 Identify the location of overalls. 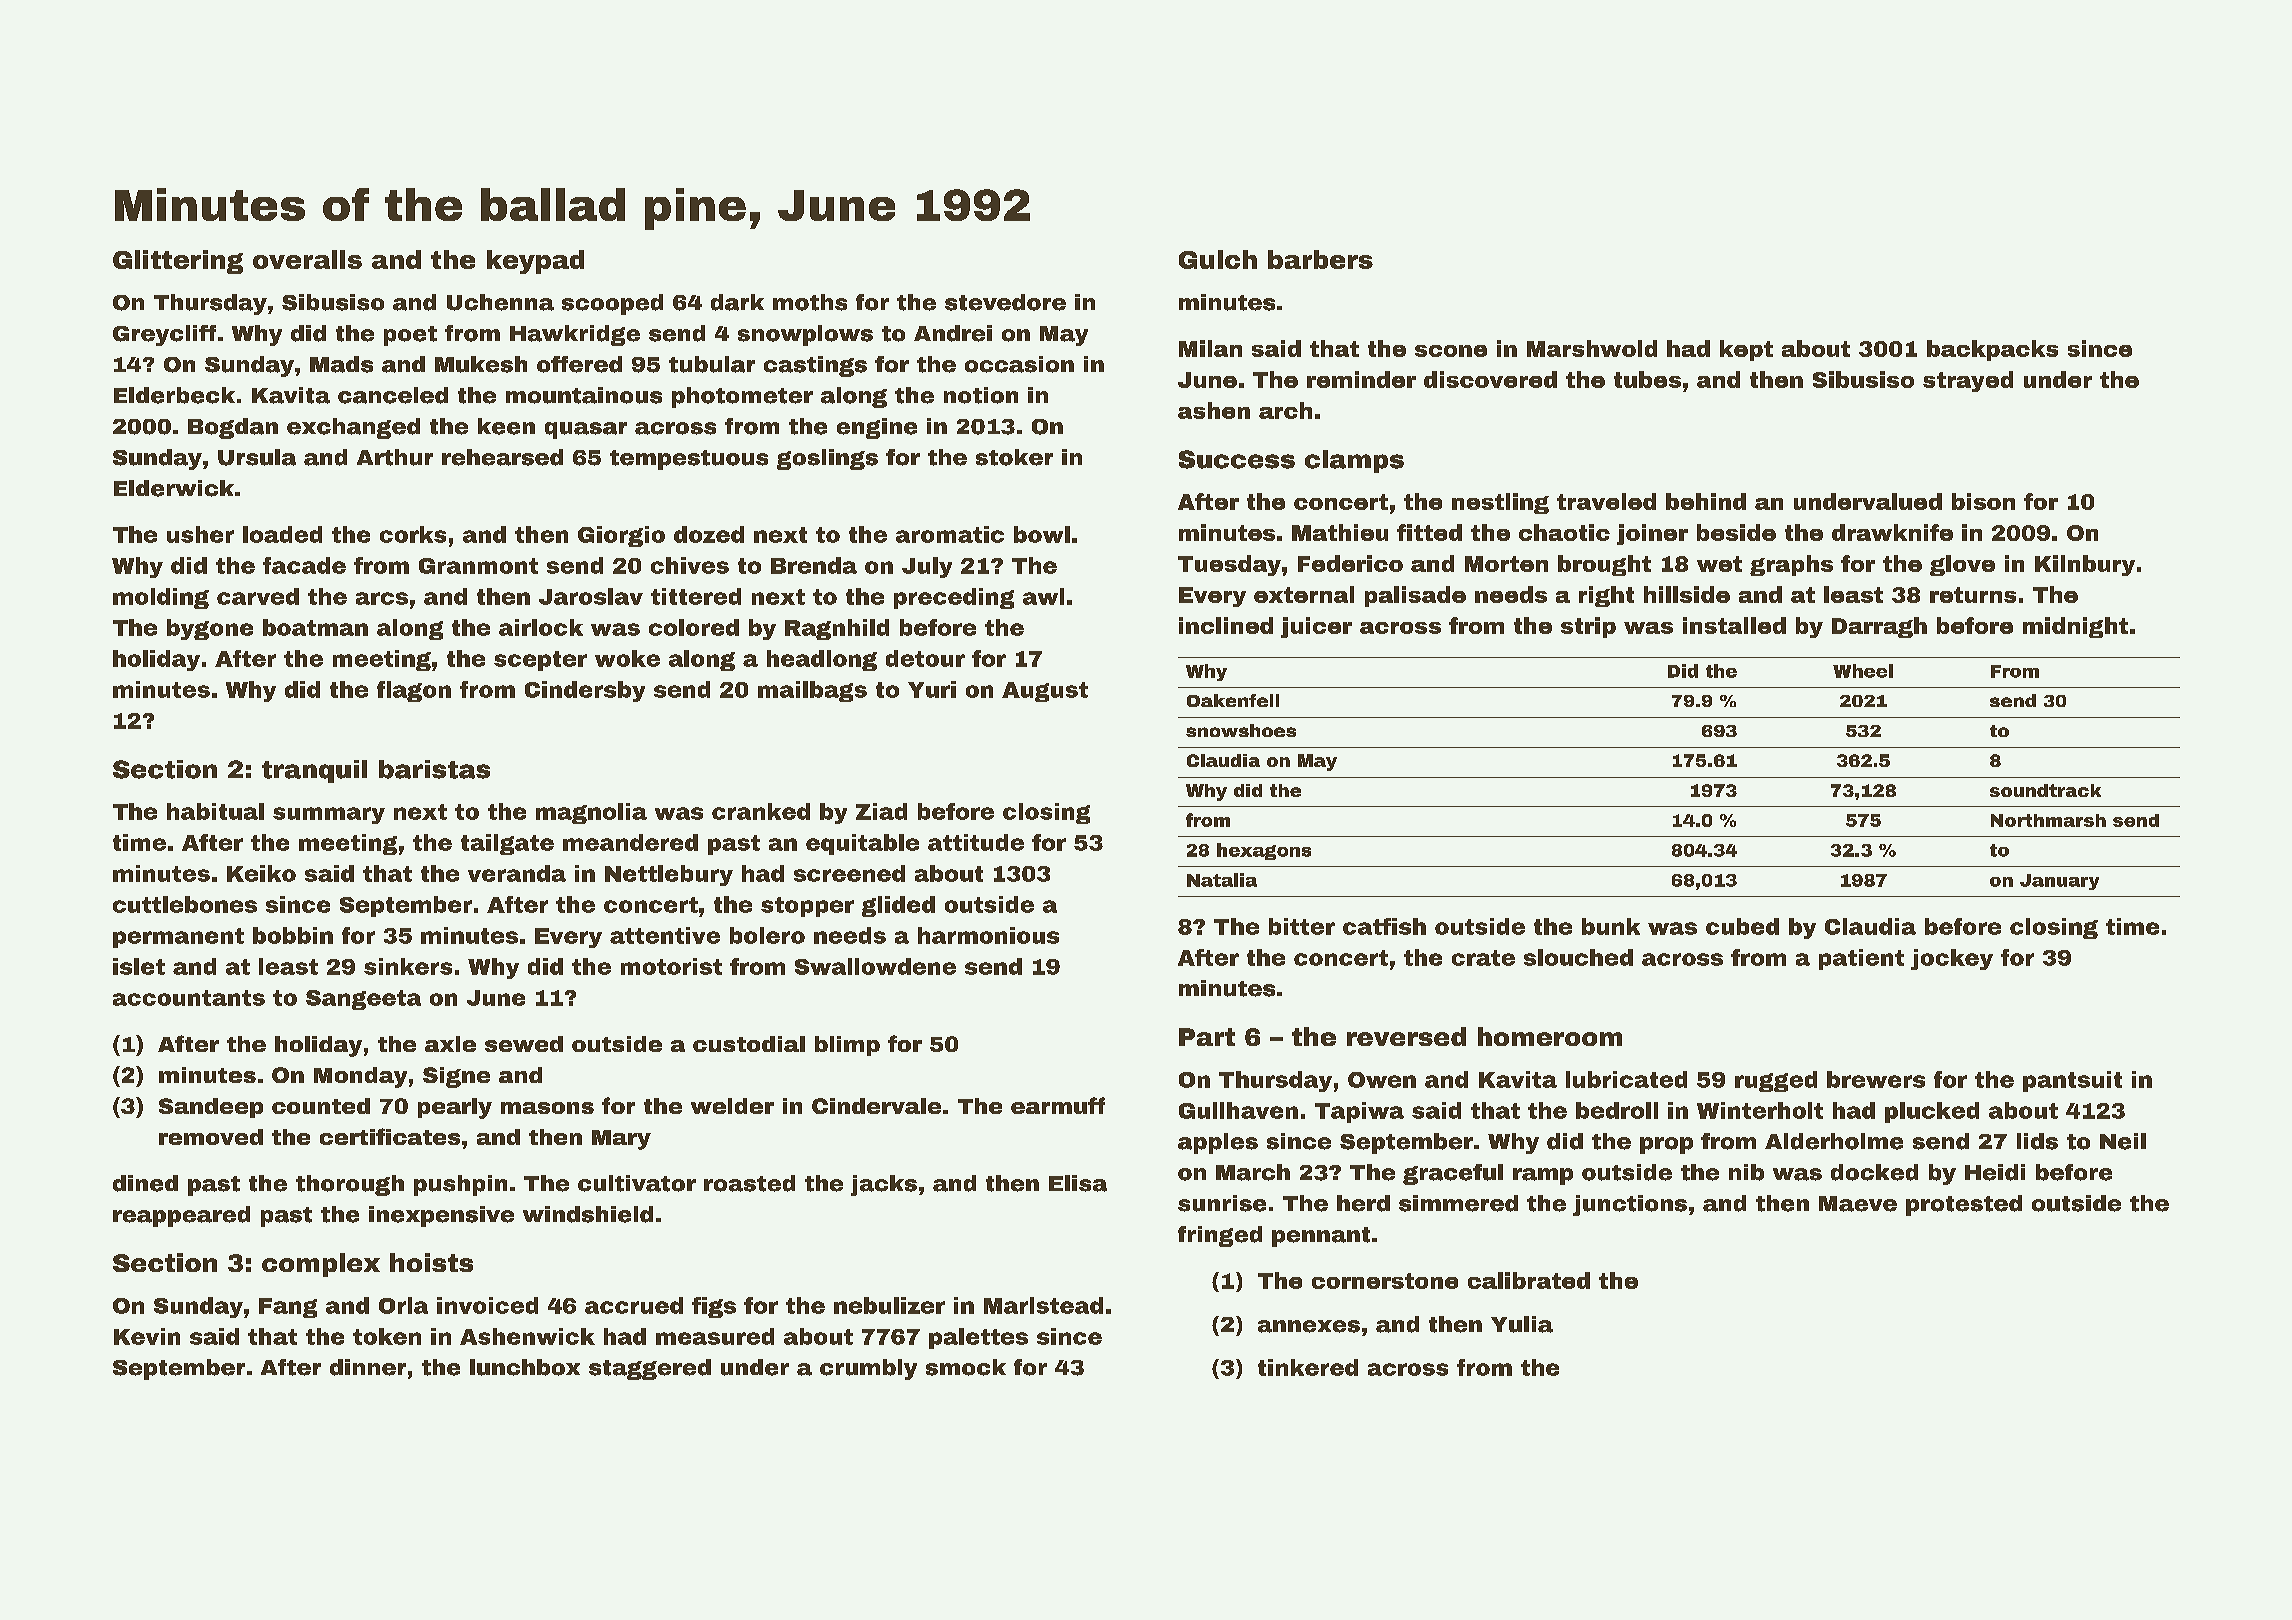
(307, 259).
